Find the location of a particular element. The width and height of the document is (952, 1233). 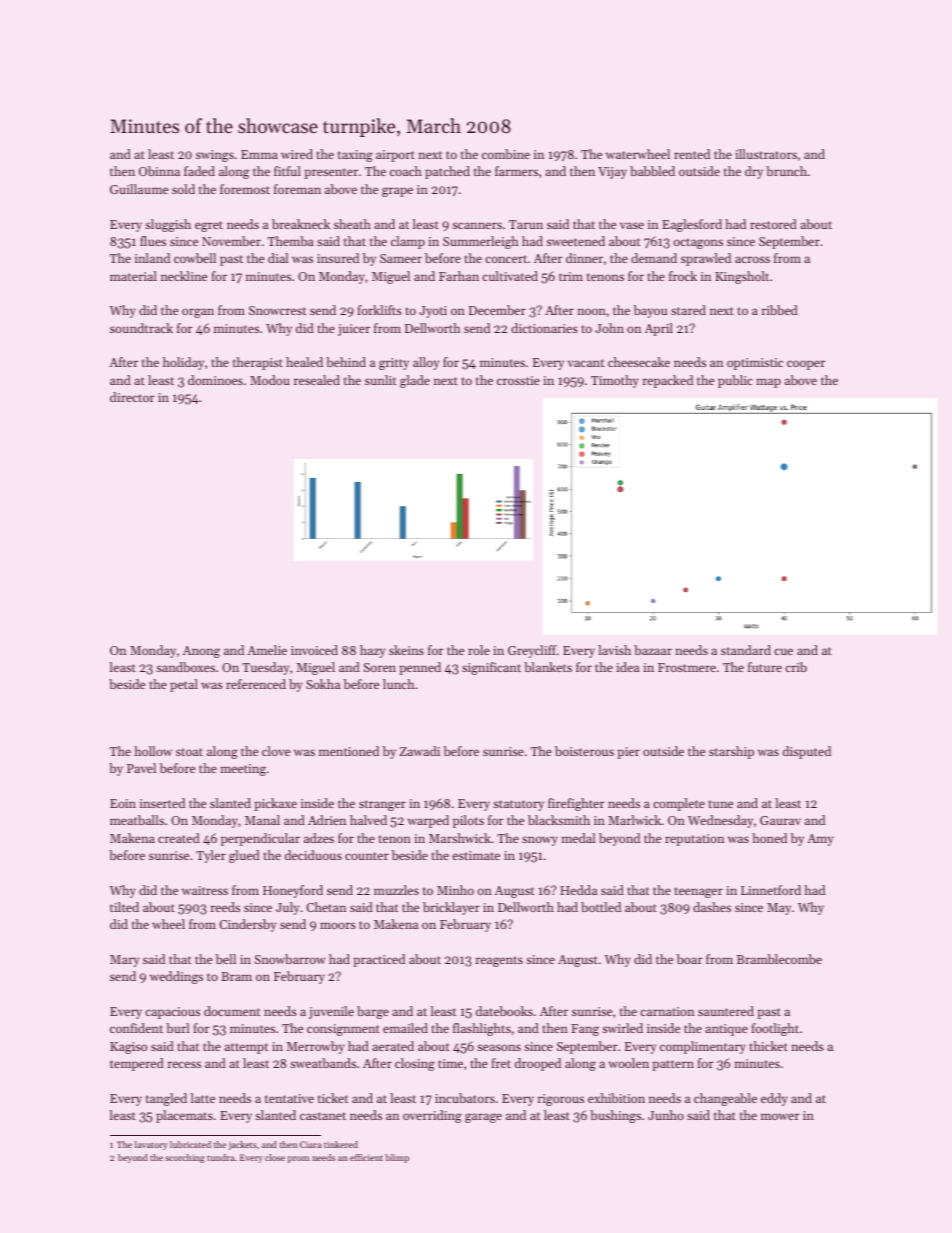

vase is located at coordinates (632, 225).
